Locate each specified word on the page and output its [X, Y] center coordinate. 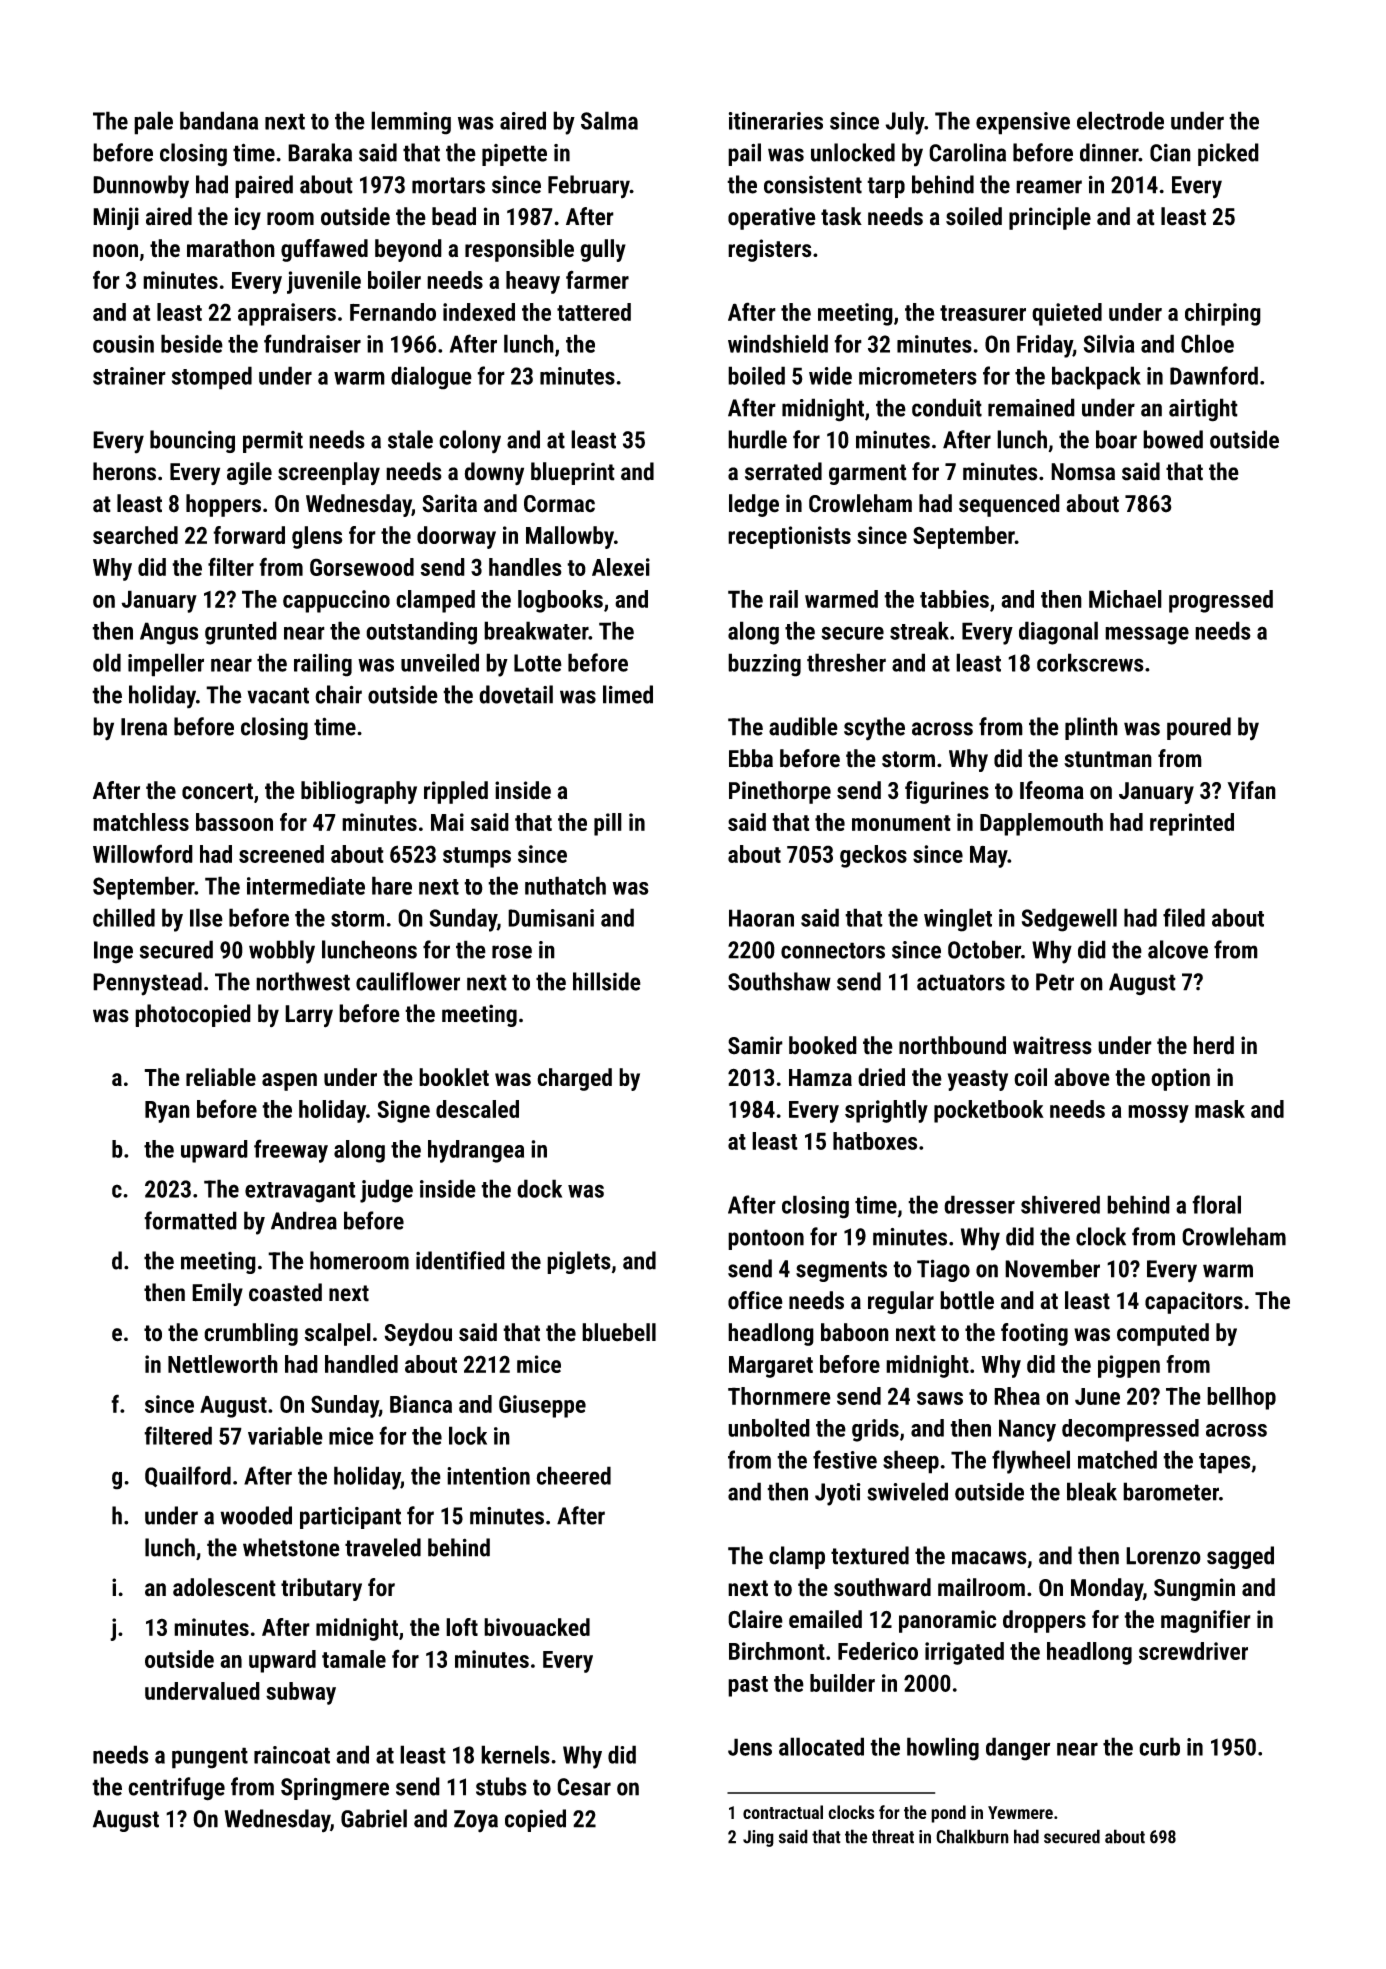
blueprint [573, 473]
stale [410, 439]
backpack [1096, 378]
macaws [989, 1558]
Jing [758, 1838]
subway [301, 1693]
